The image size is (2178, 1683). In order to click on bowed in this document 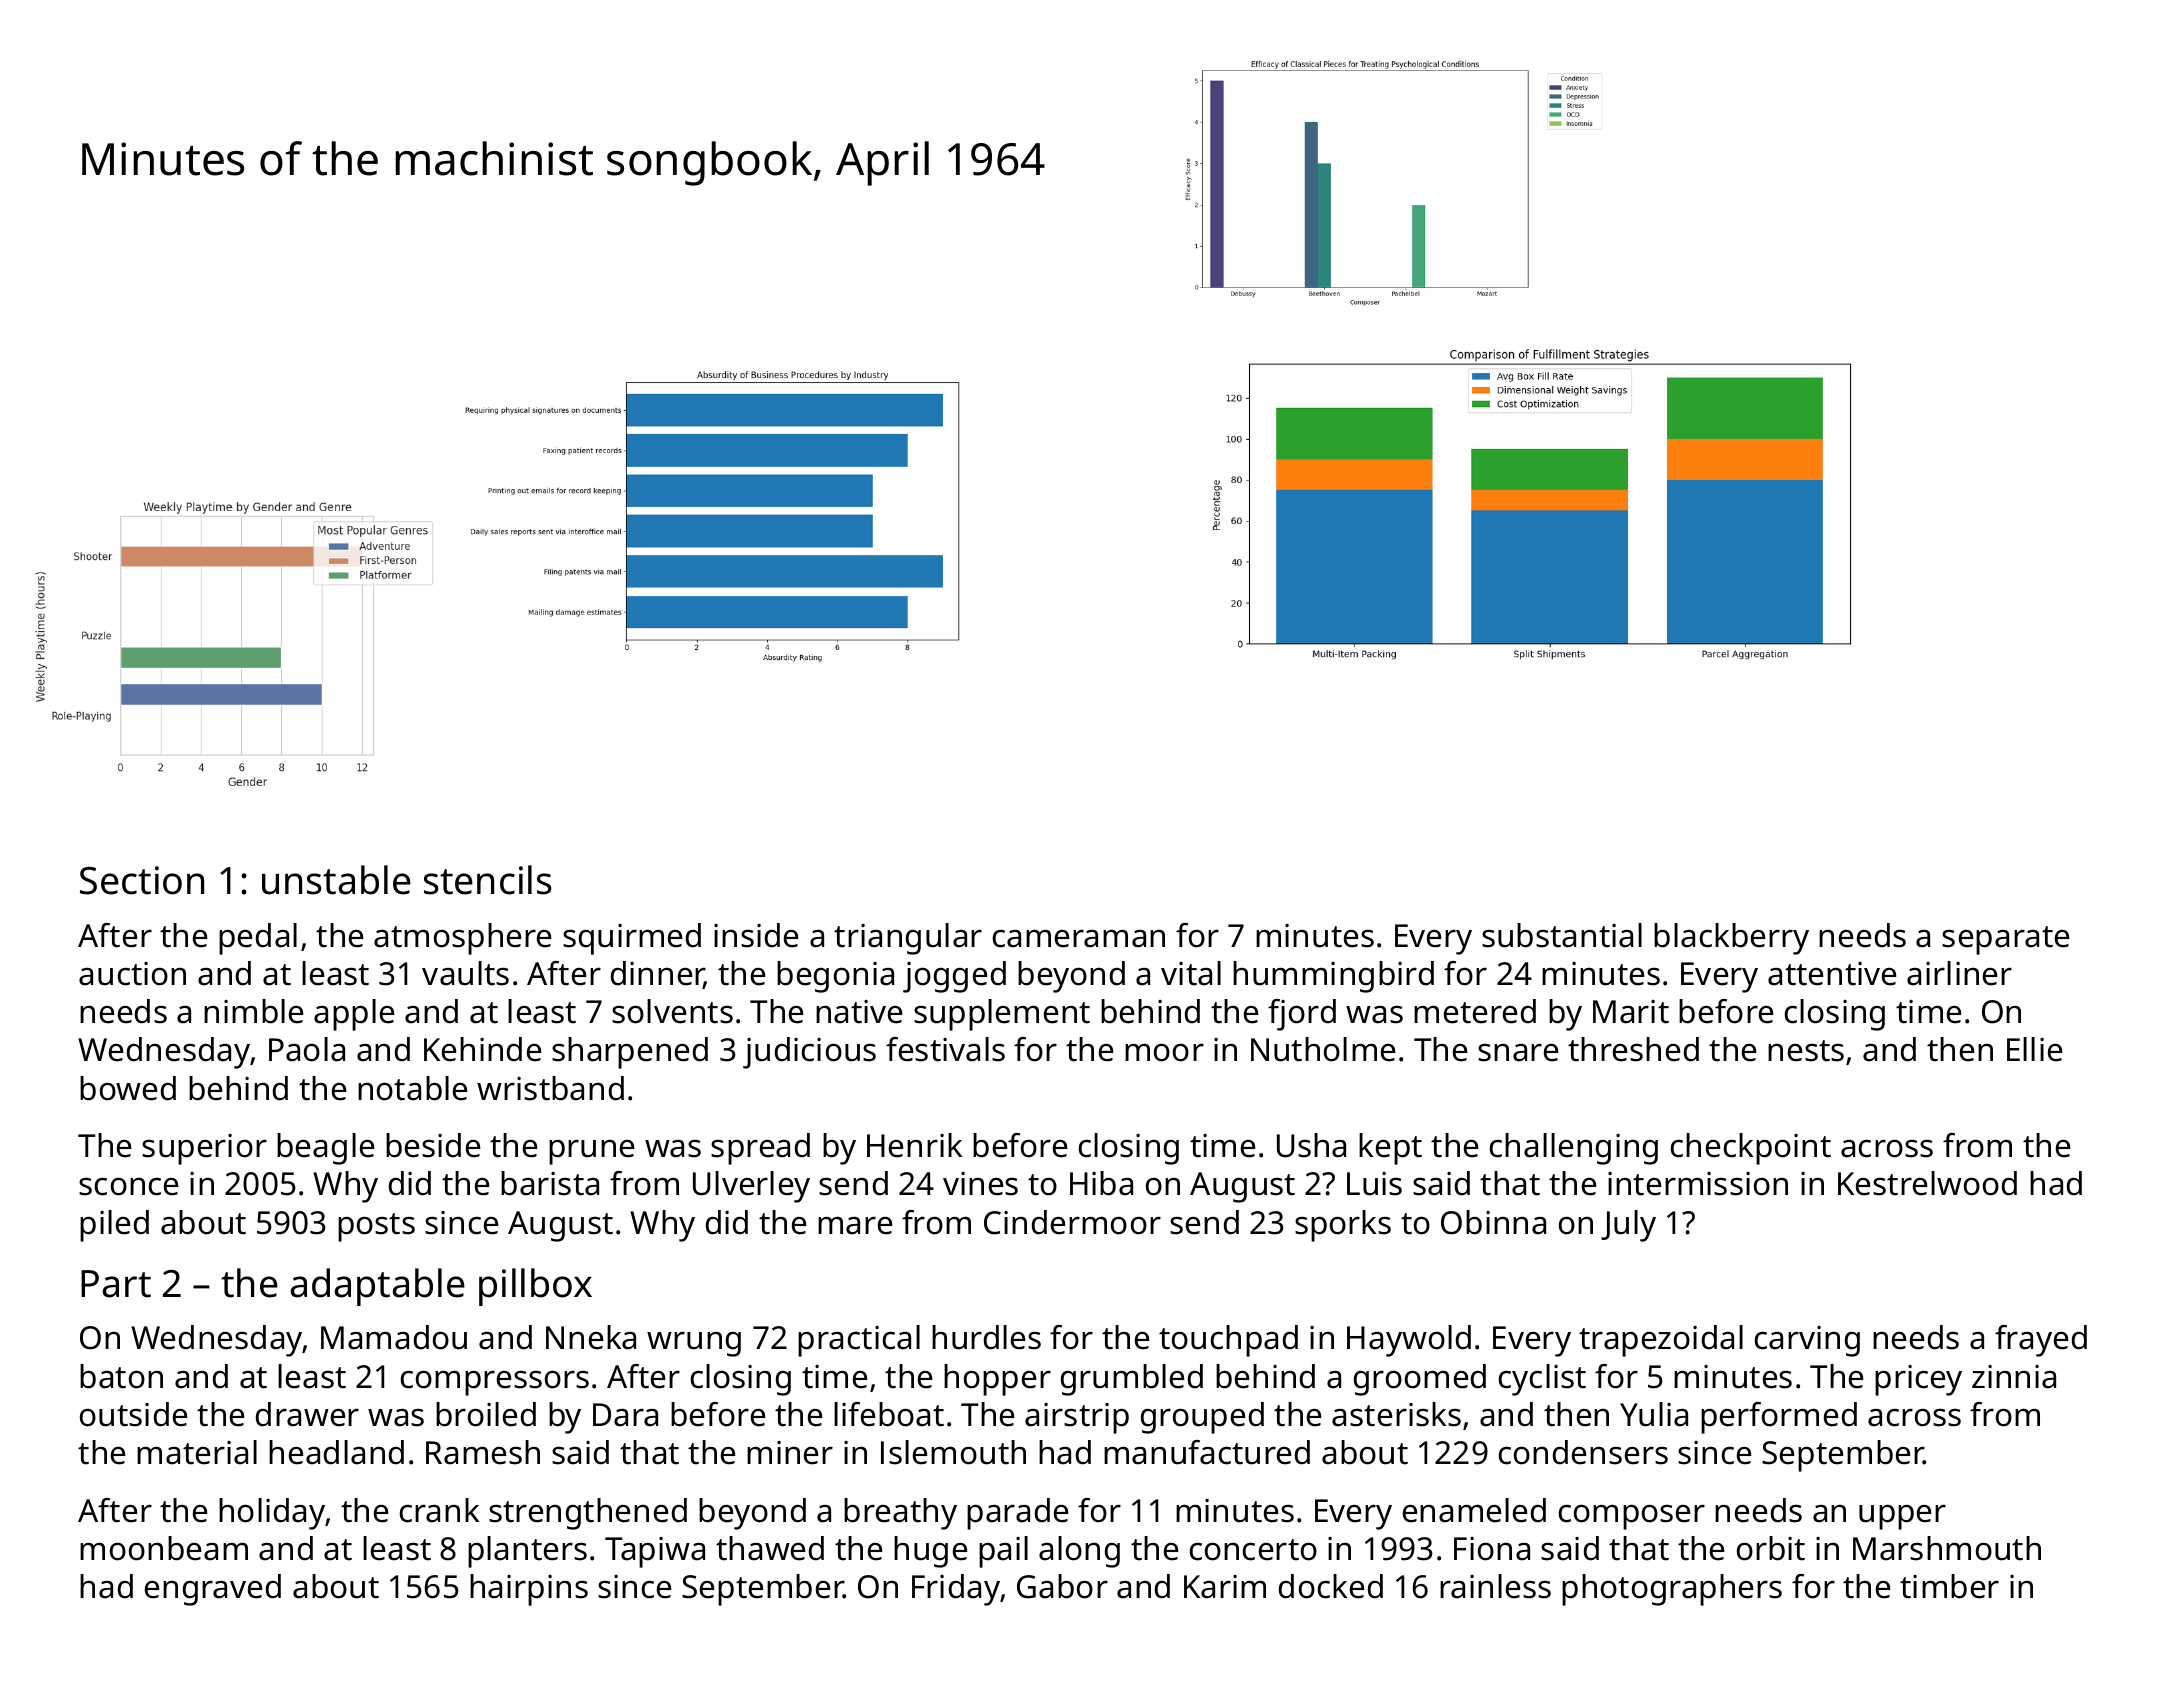, I will do `click(128, 1088)`.
